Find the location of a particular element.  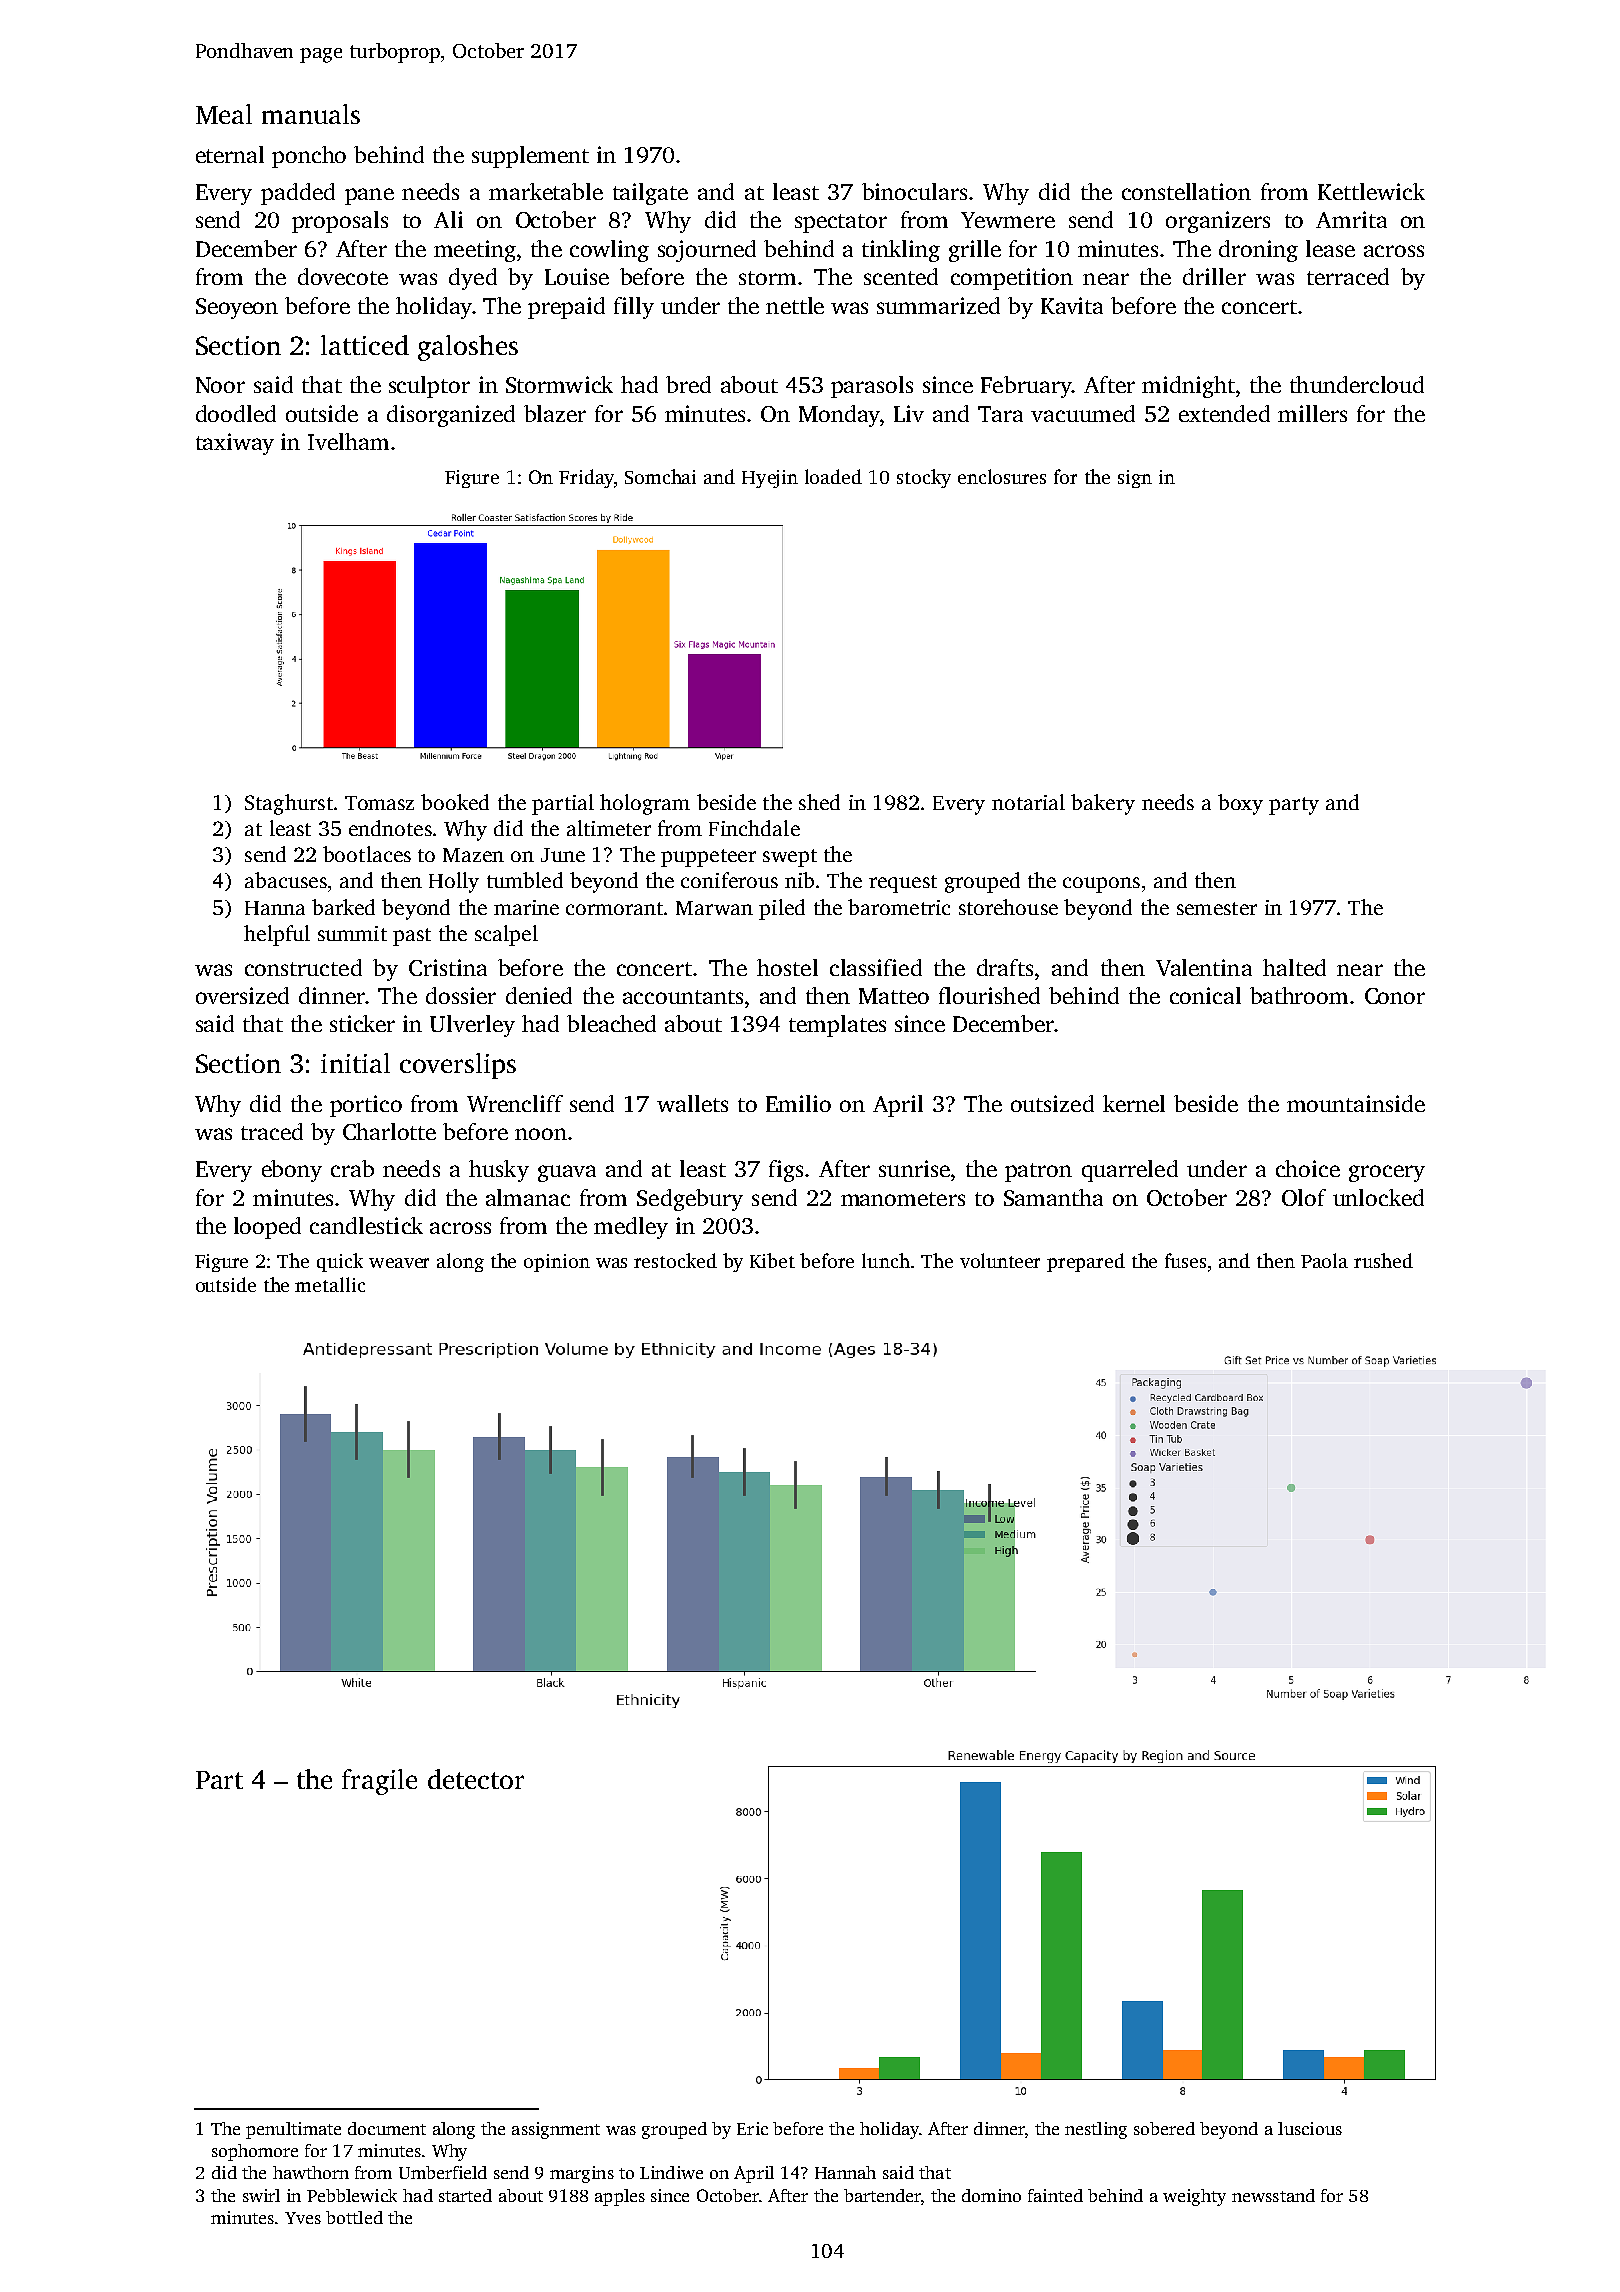

manuals is located at coordinates (311, 114).
